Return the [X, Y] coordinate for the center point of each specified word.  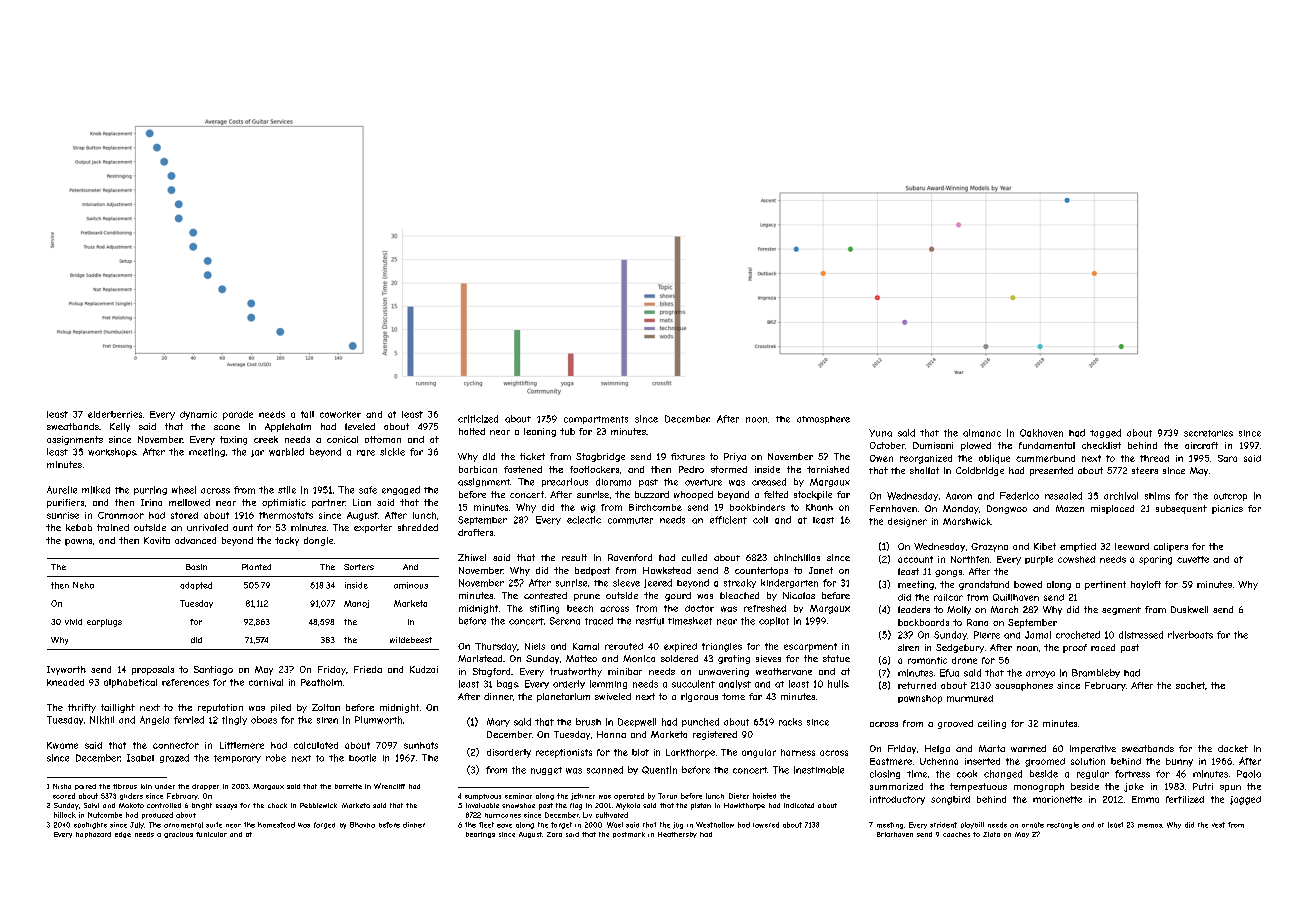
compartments [596, 420]
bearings [480, 835]
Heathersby [677, 835]
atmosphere [823, 420]
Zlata [991, 834]
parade [238, 415]
